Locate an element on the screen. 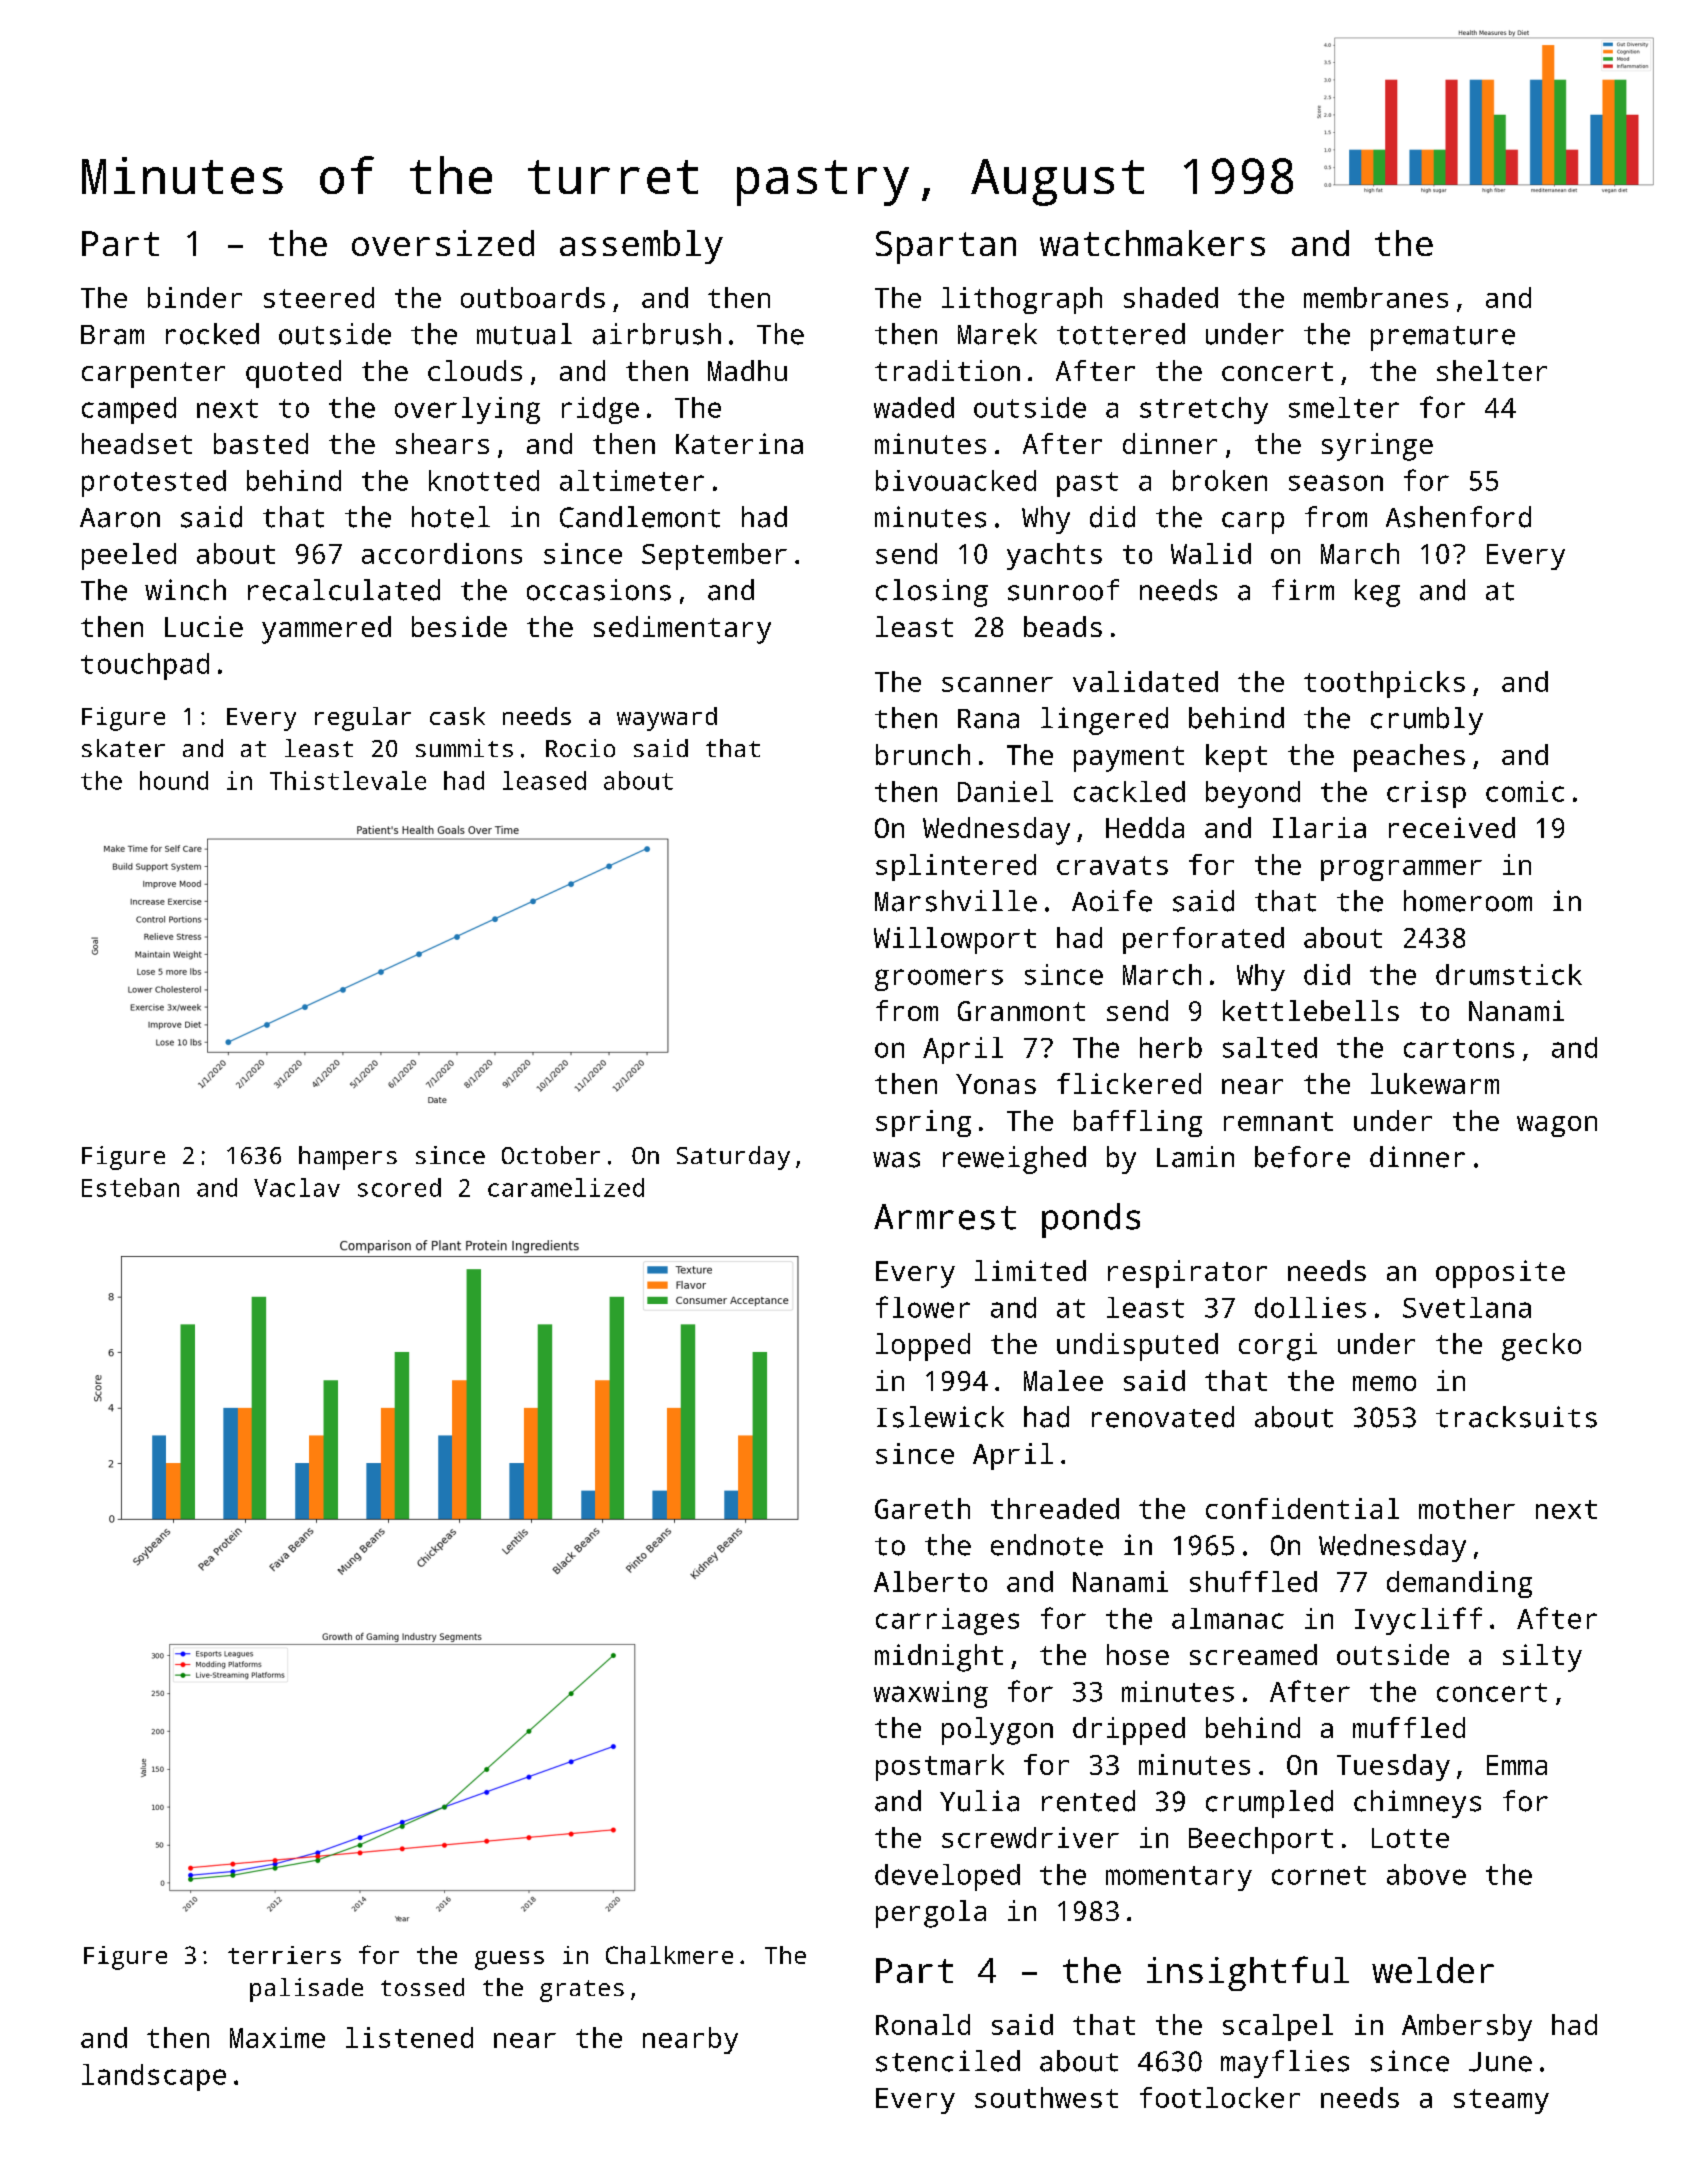 This screenshot has width=1683, height=2178. terriers is located at coordinates (284, 1955).
